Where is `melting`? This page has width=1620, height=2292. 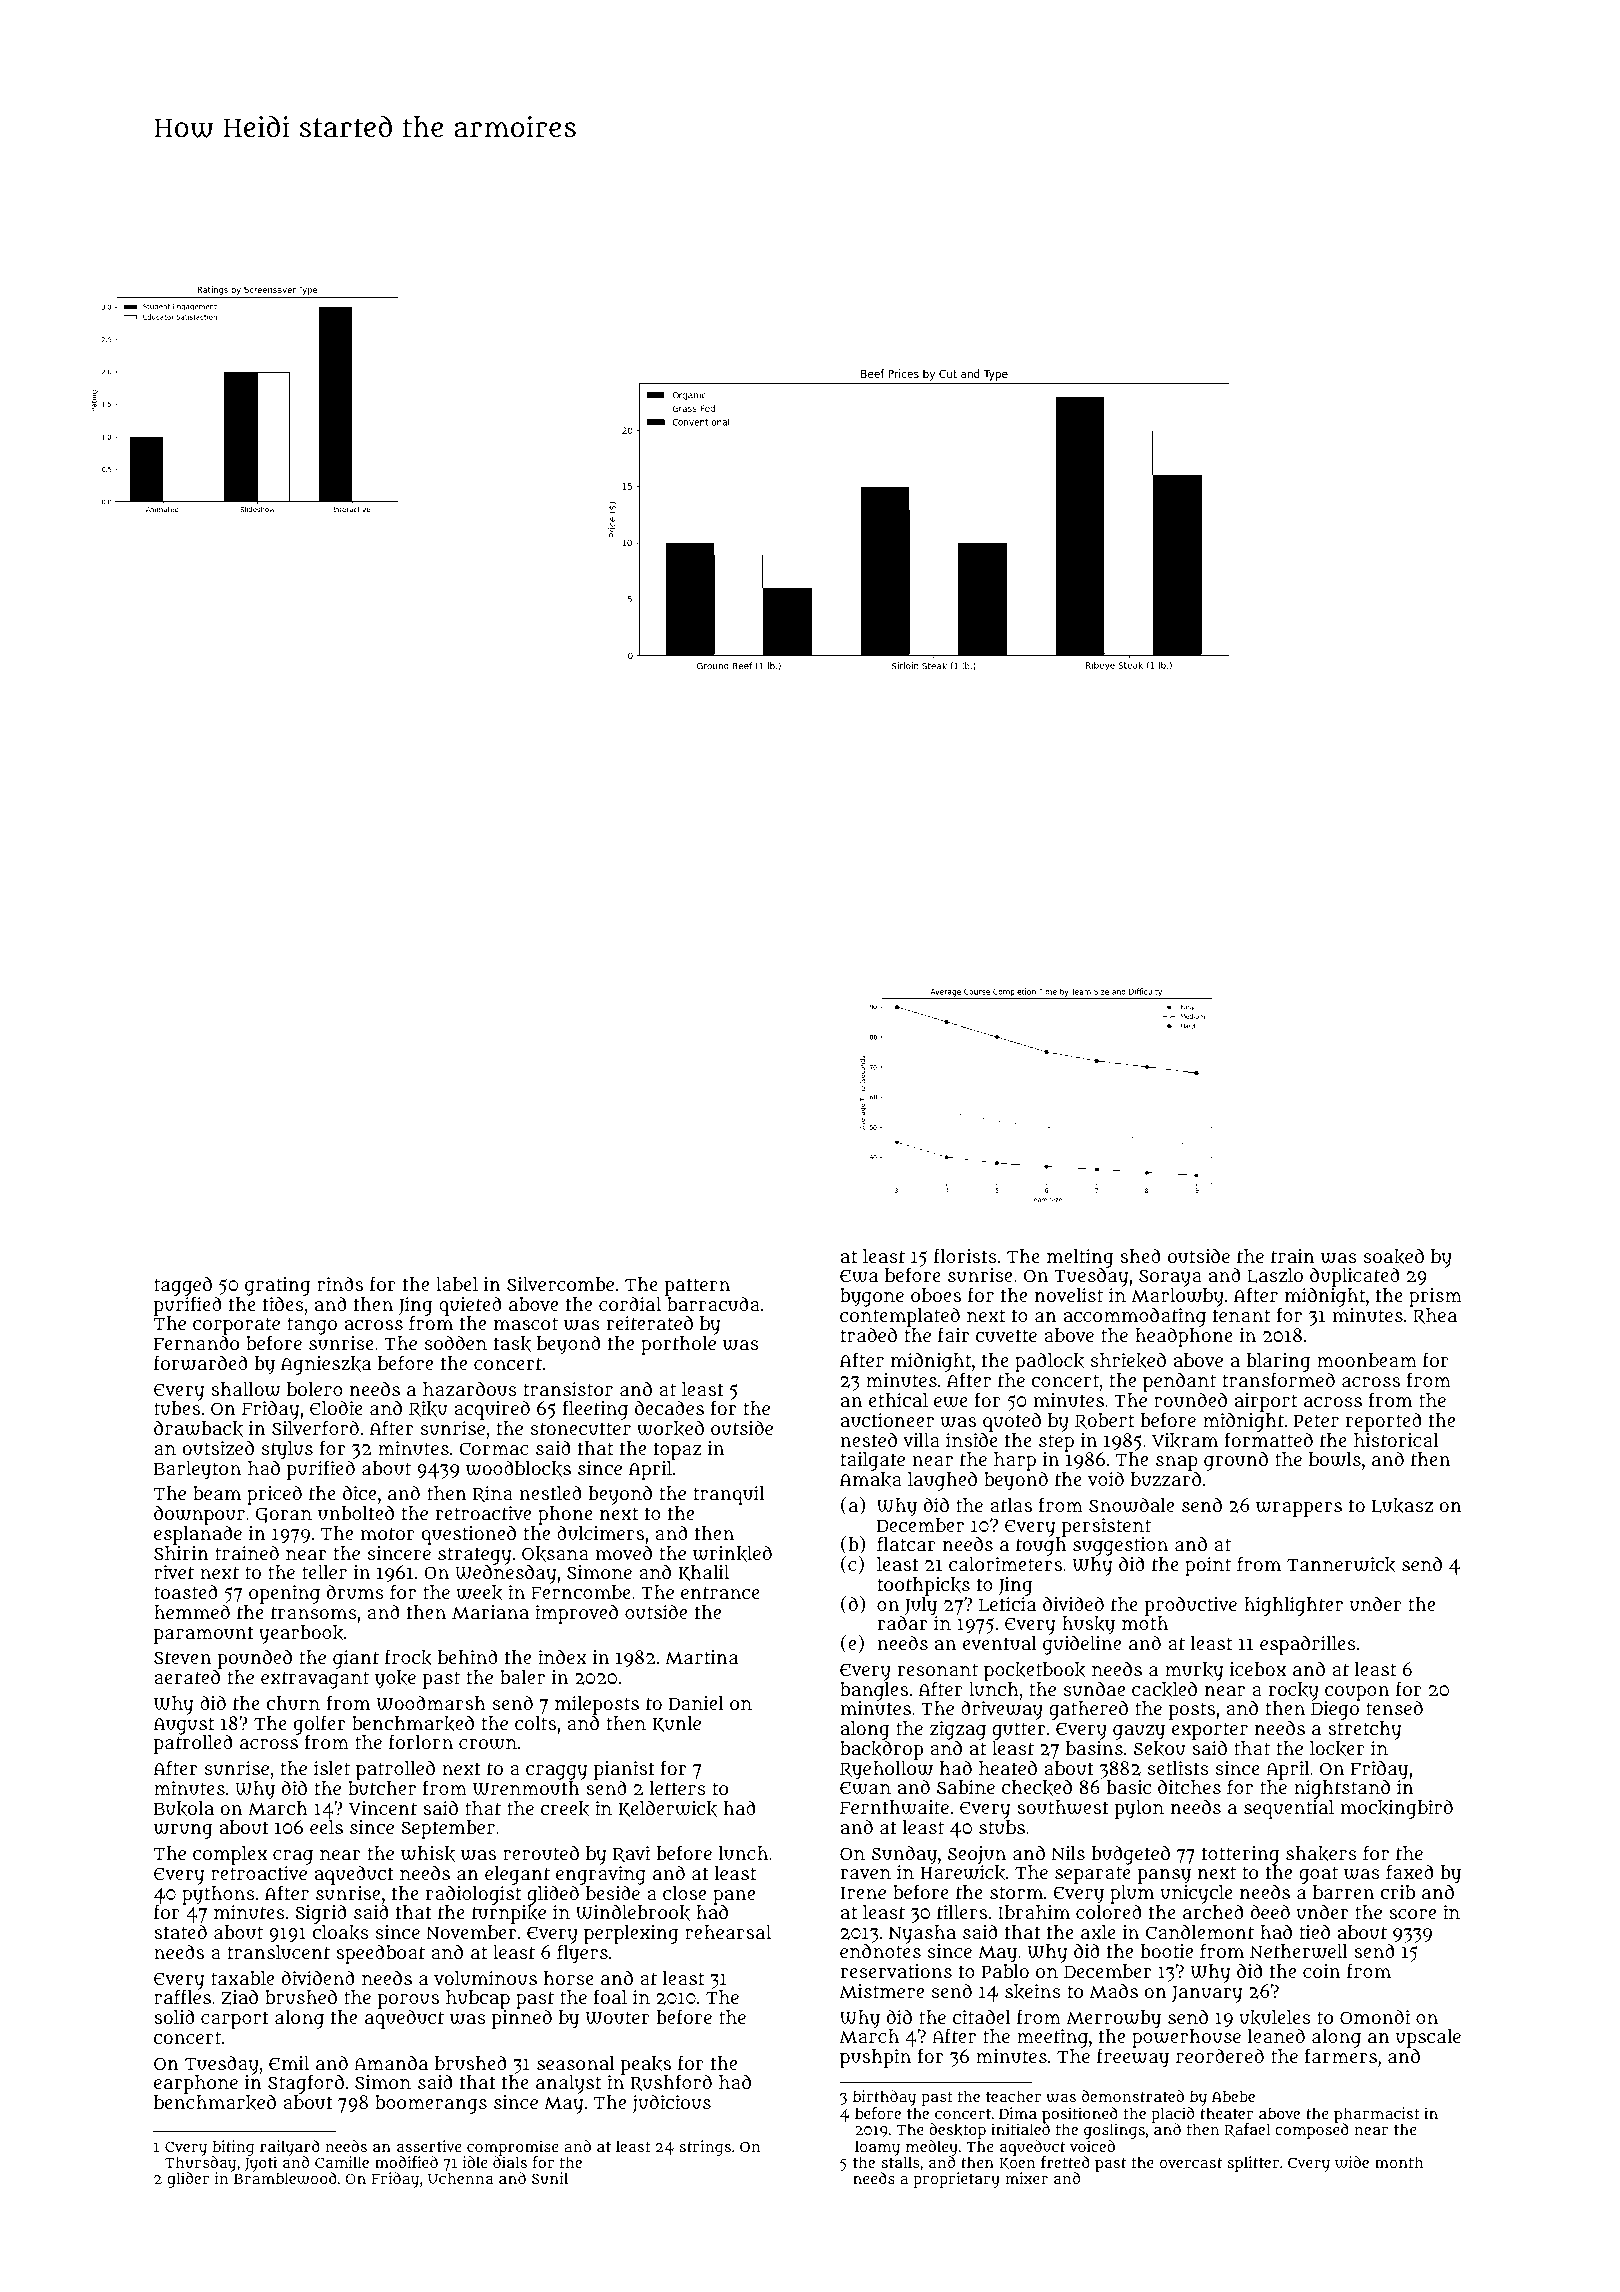 melting is located at coordinates (1080, 1258).
